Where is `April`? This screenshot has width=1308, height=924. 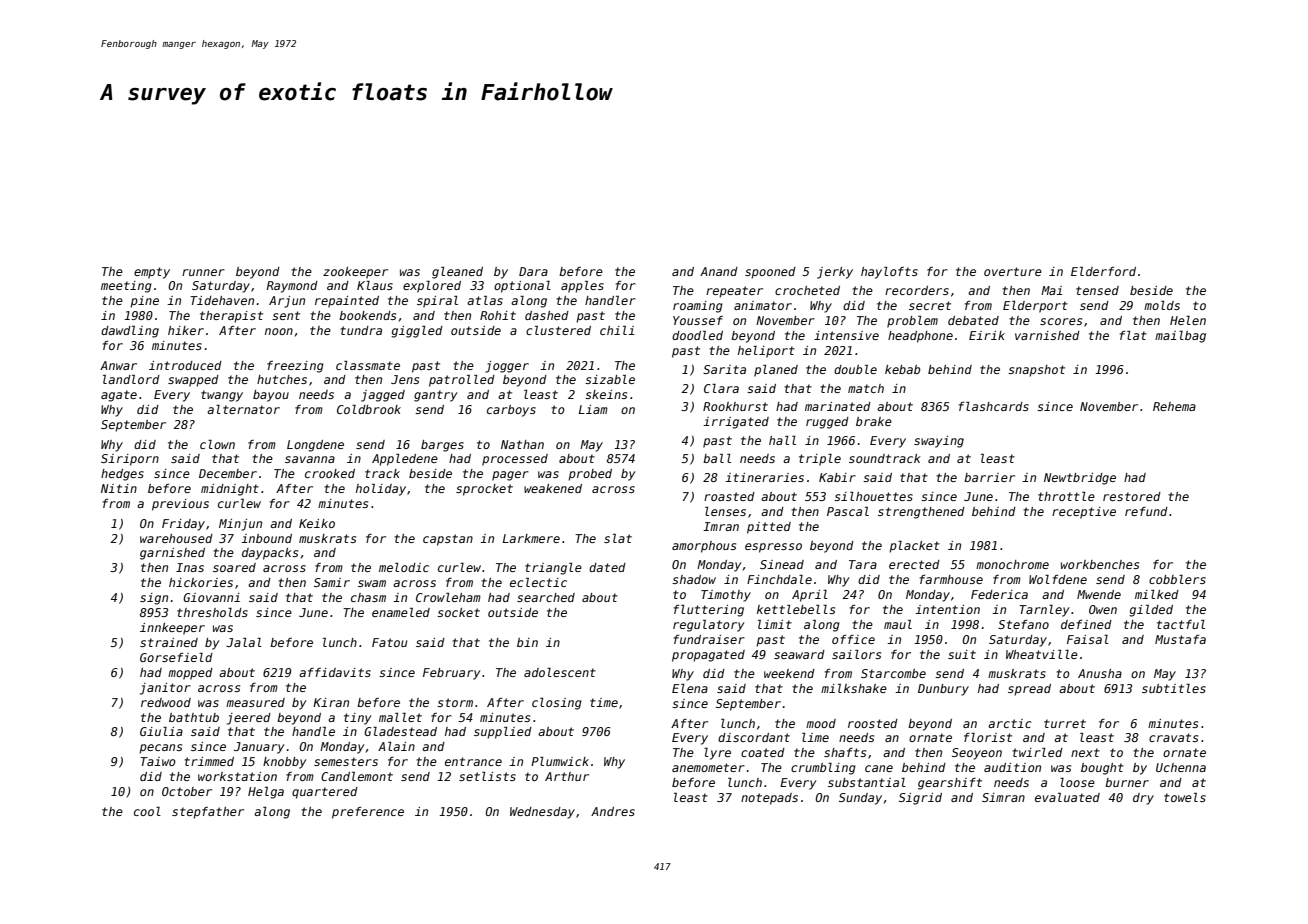
April is located at coordinates (810, 596).
